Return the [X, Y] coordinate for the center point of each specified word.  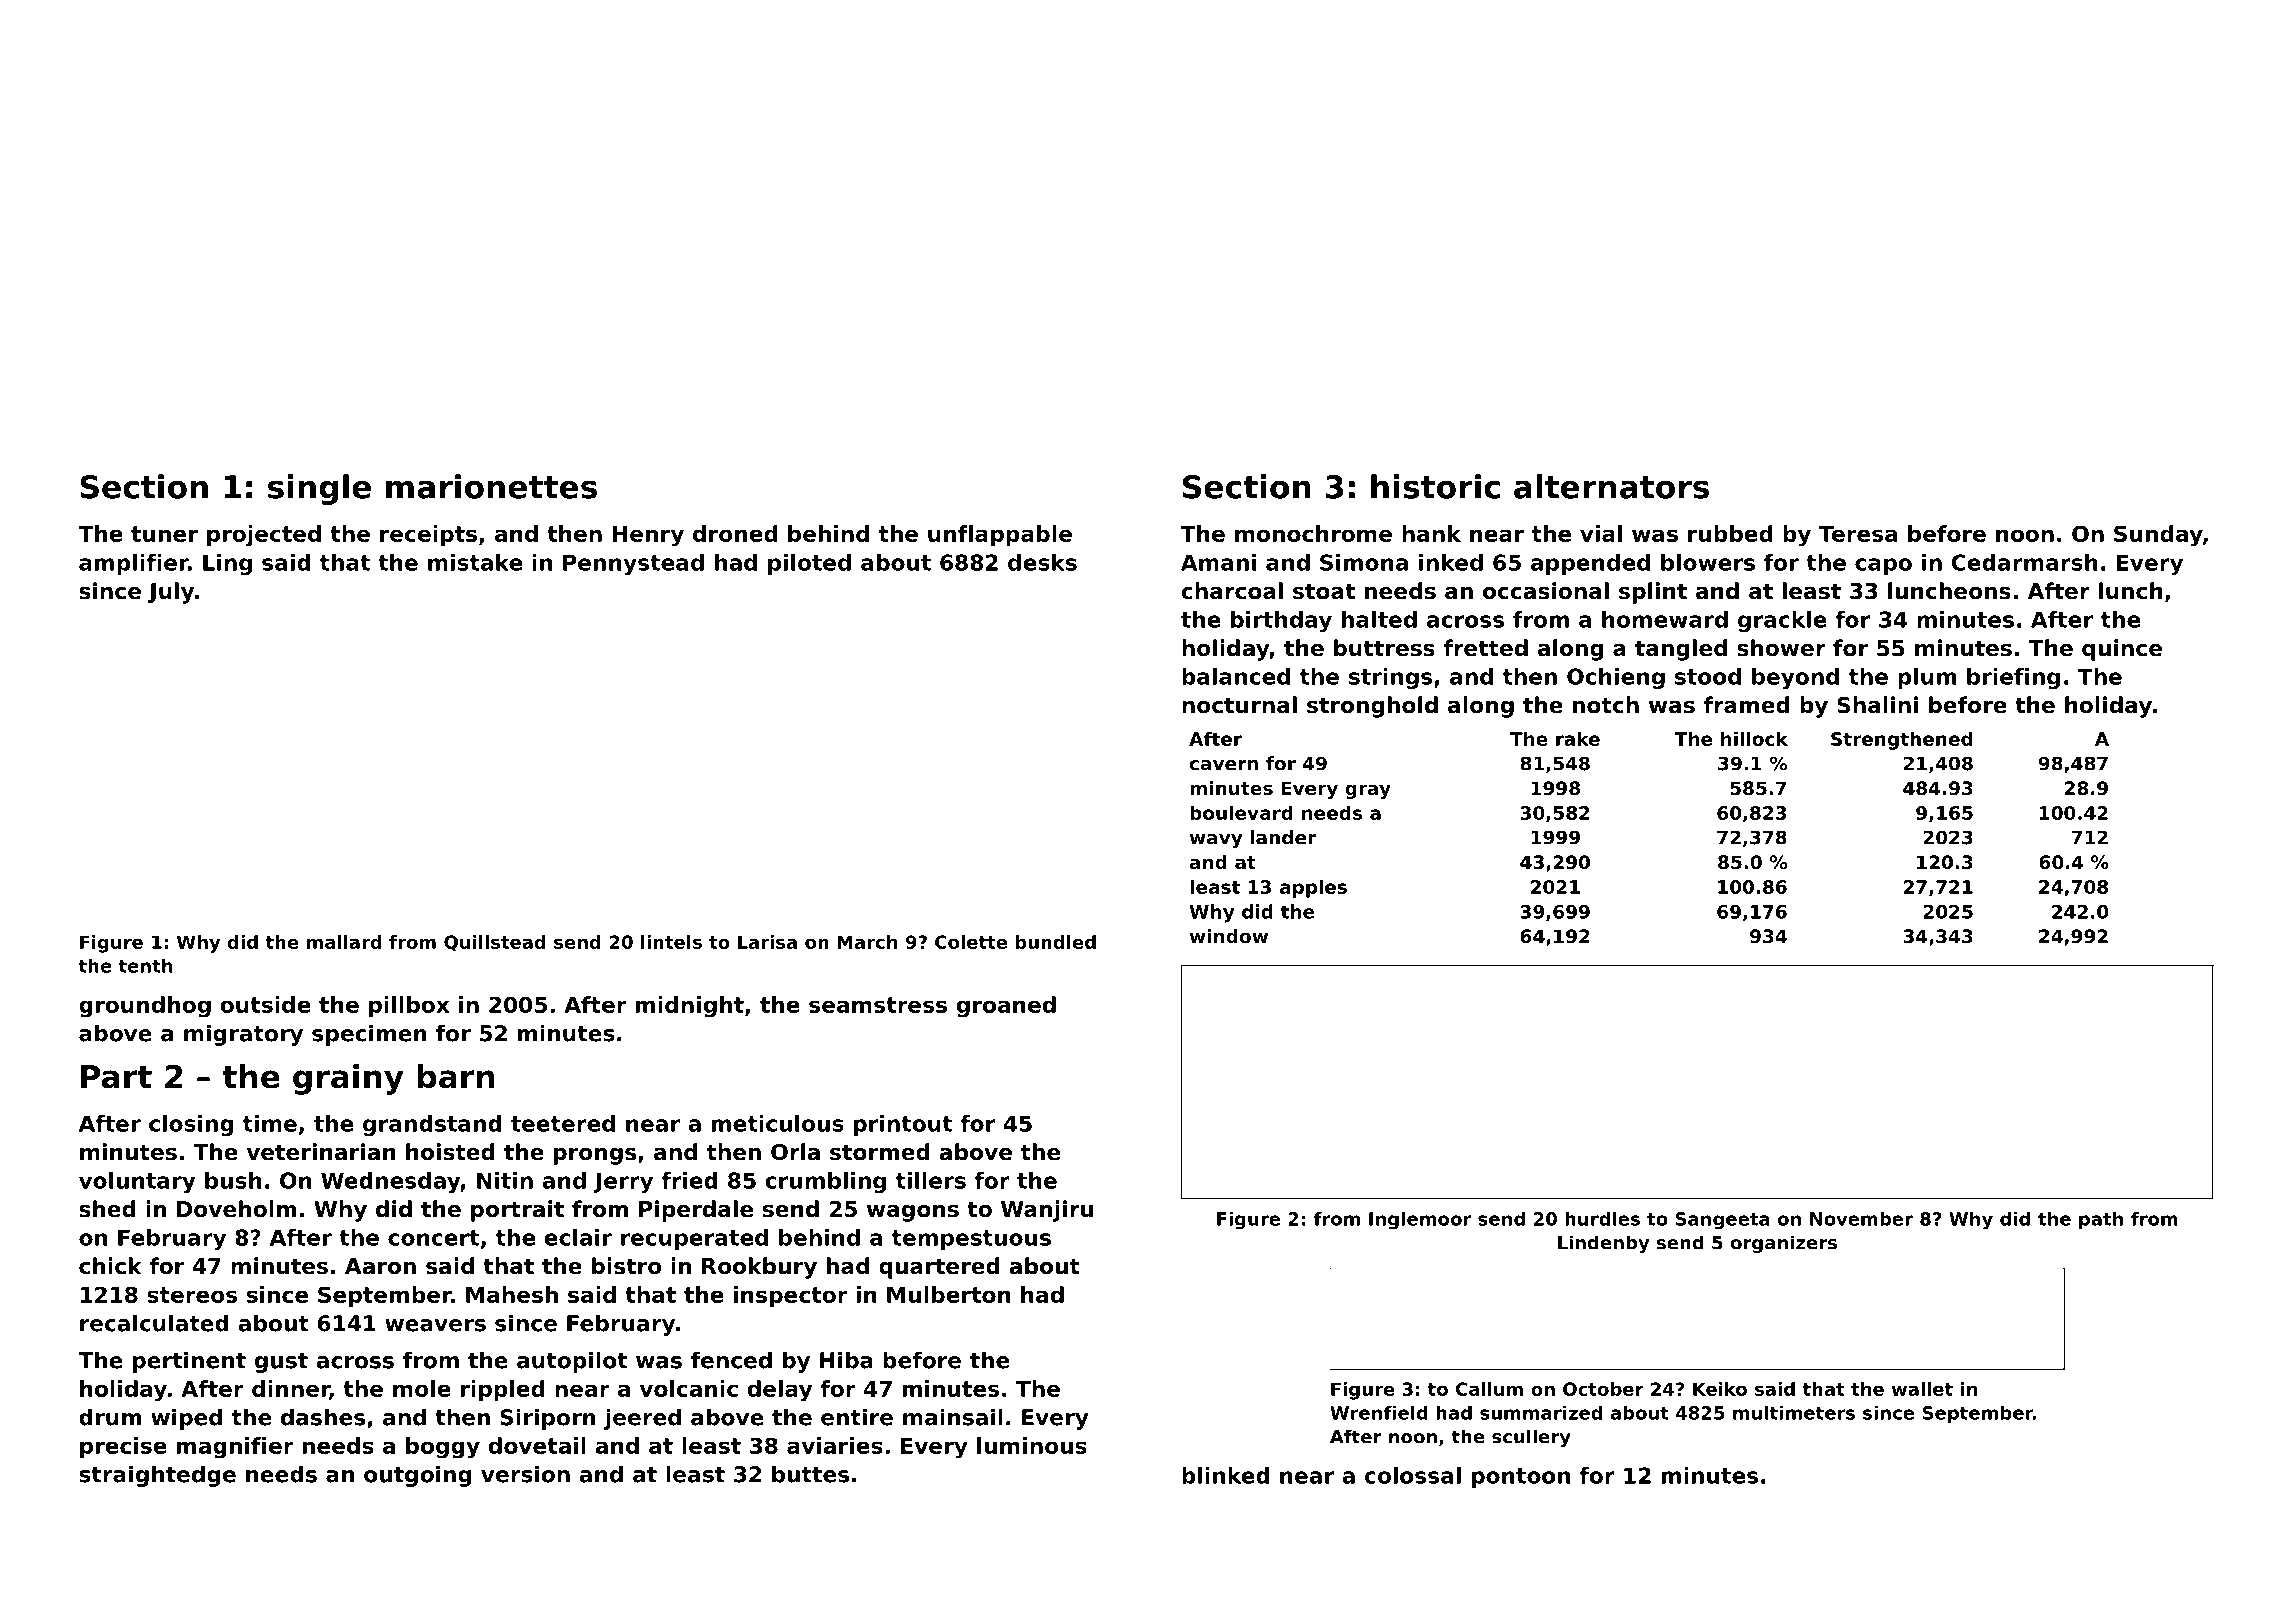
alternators [1611, 486]
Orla [795, 1152]
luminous [1032, 1445]
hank [1431, 533]
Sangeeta [1723, 1221]
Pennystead [633, 564]
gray [1368, 791]
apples [1313, 888]
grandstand [432, 1125]
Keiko [1720, 1389]
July [171, 593]
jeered [642, 1419]
